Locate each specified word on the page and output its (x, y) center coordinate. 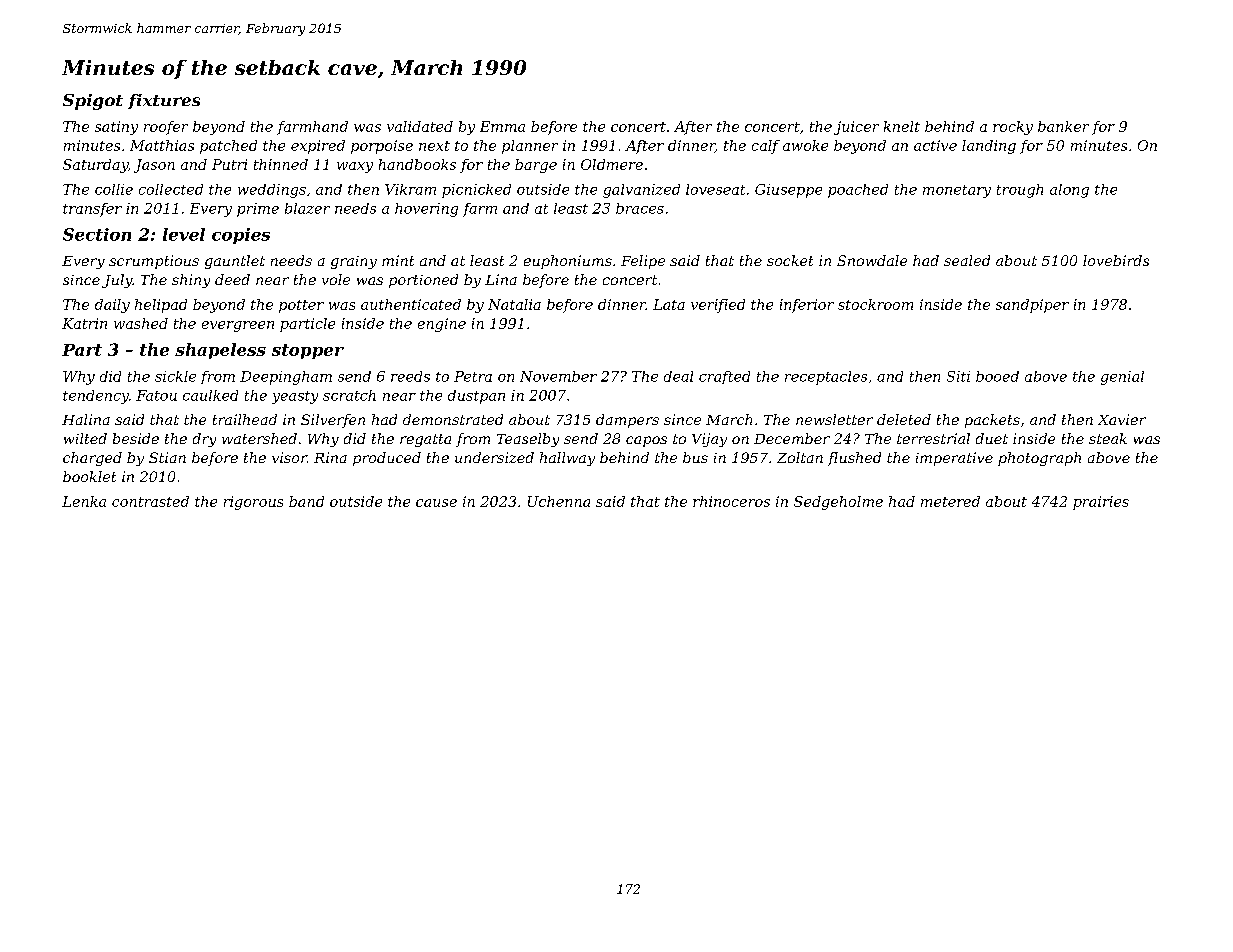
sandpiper (1032, 306)
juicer (856, 128)
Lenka (84, 501)
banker (1063, 126)
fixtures (164, 101)
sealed (967, 260)
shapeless (220, 351)
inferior (807, 306)
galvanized (641, 191)
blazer (307, 208)
